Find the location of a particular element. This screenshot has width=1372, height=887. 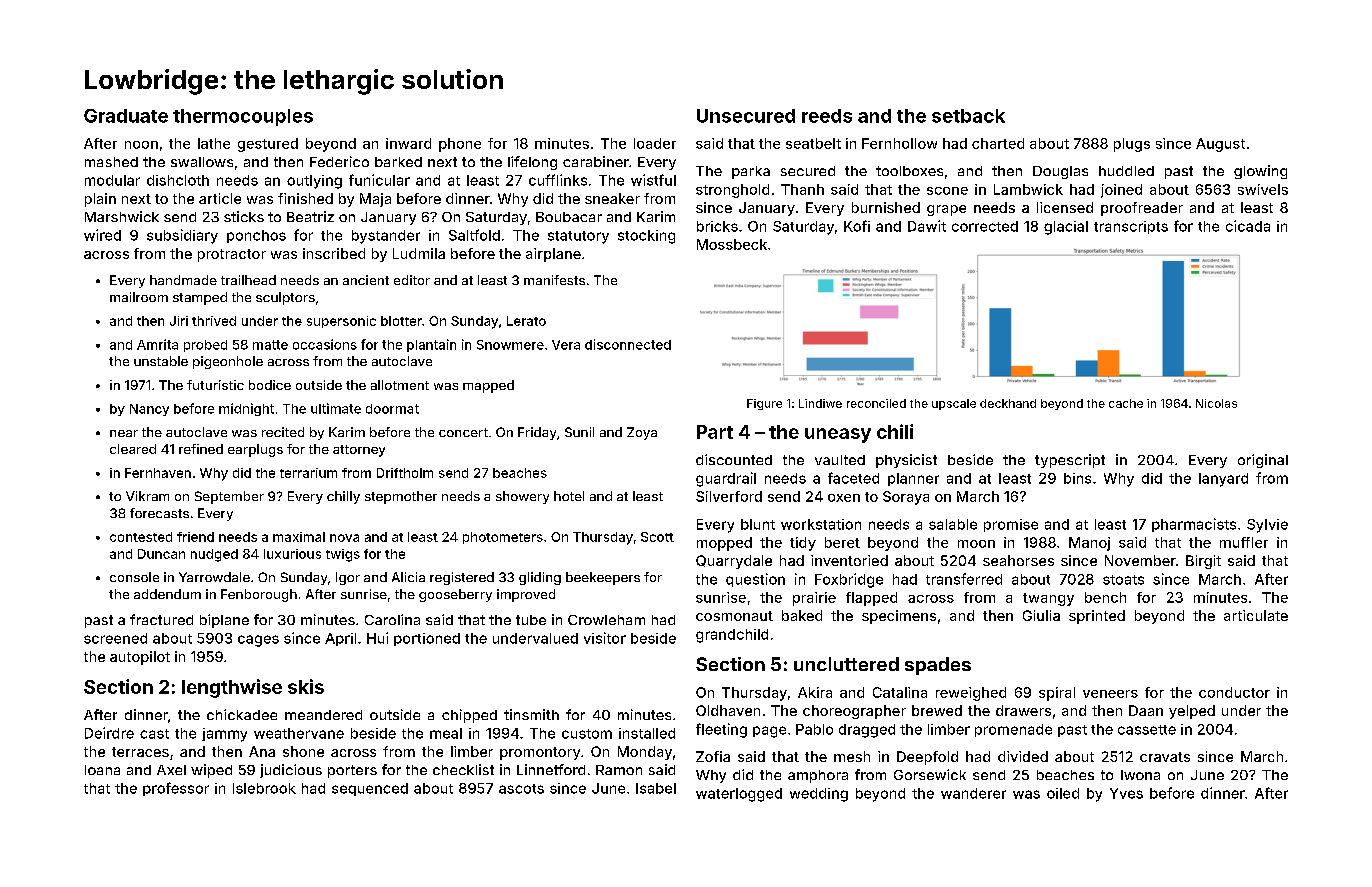

Yves is located at coordinates (1126, 793).
